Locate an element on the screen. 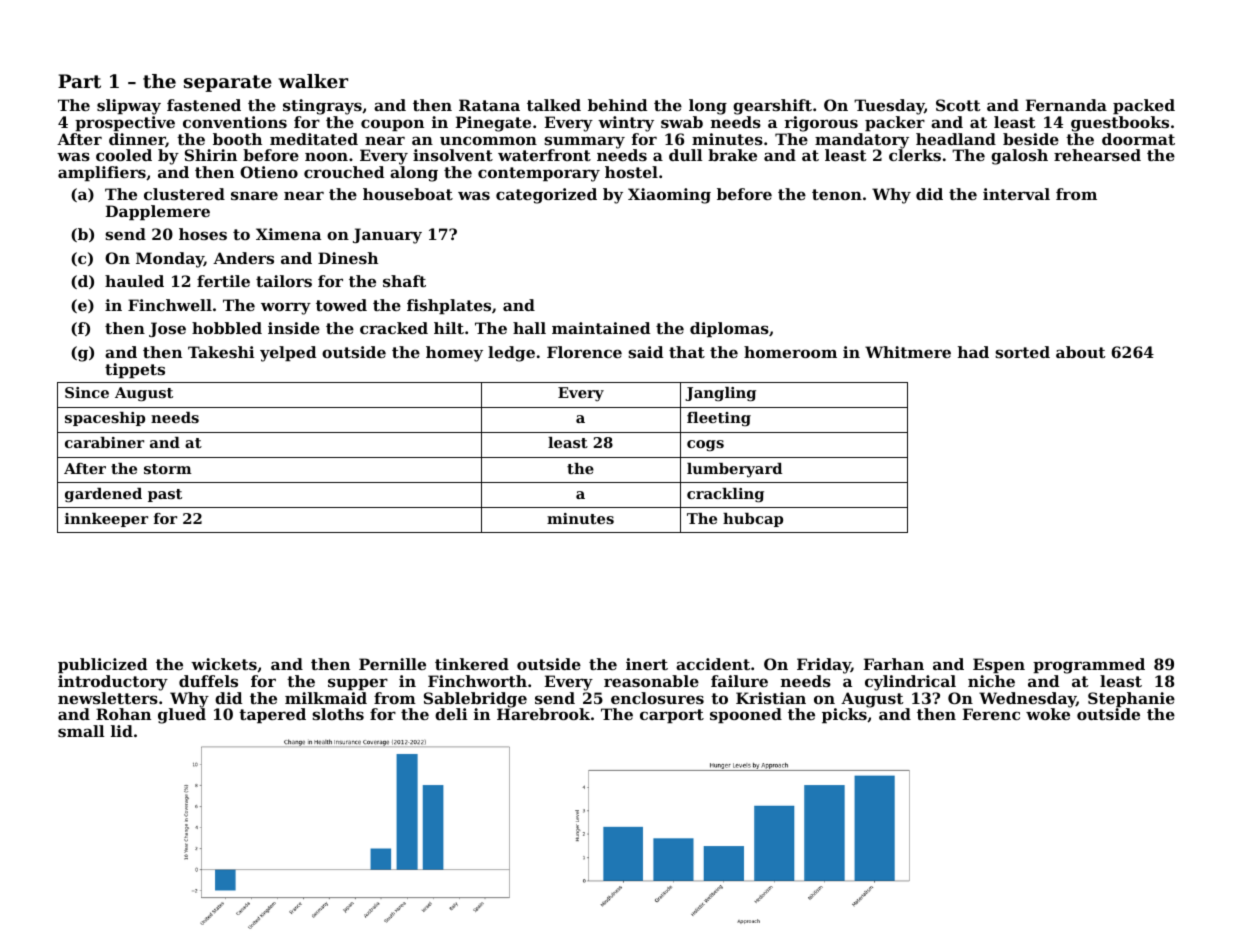 Image resolution: width=1233 pixels, height=952 pixels. Rohan is located at coordinates (123, 714).
